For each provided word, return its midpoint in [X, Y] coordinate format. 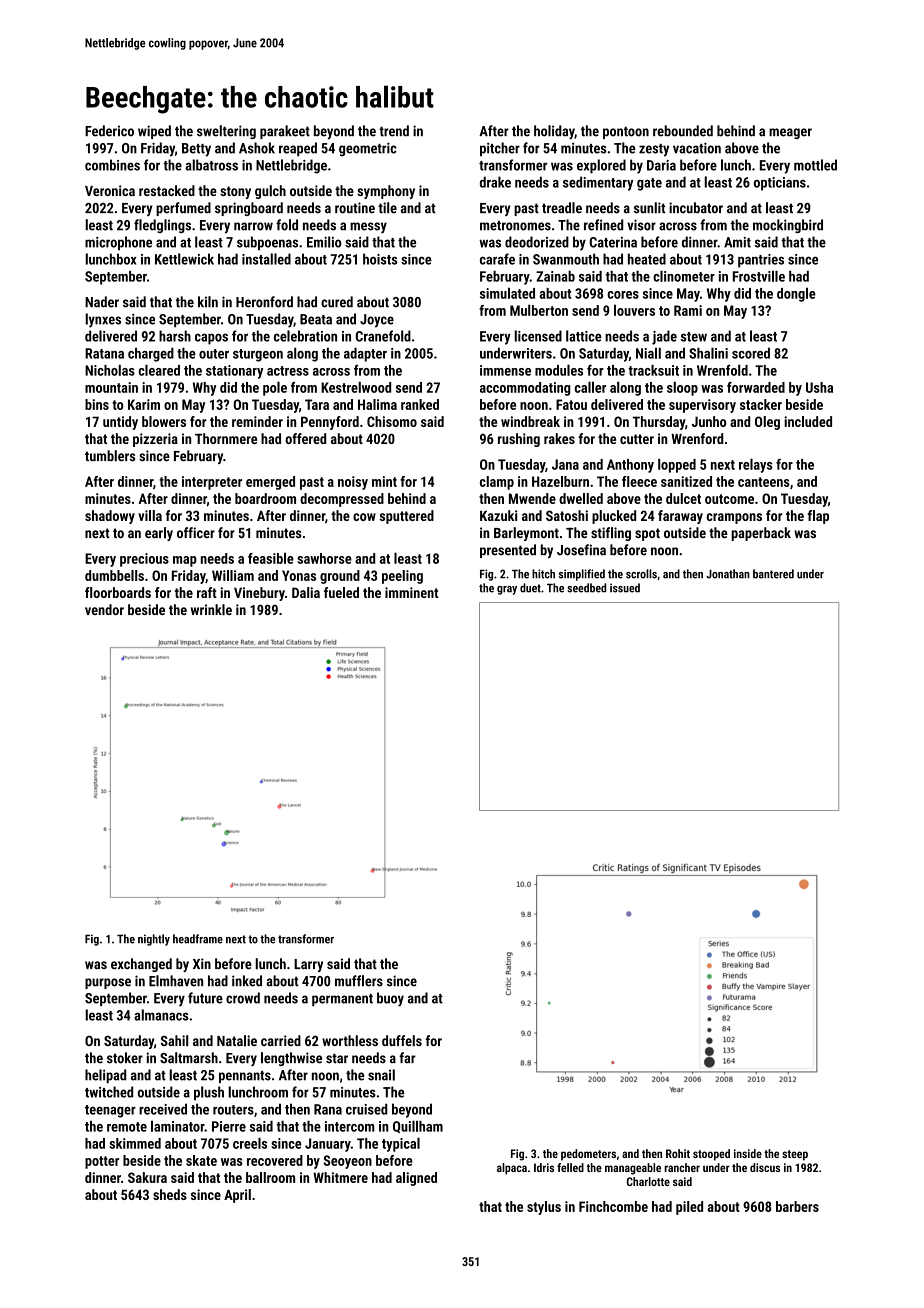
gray [507, 590]
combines [112, 165]
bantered [773, 574]
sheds [170, 1194]
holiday [554, 132]
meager [790, 133]
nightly [154, 940]
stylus [544, 1208]
